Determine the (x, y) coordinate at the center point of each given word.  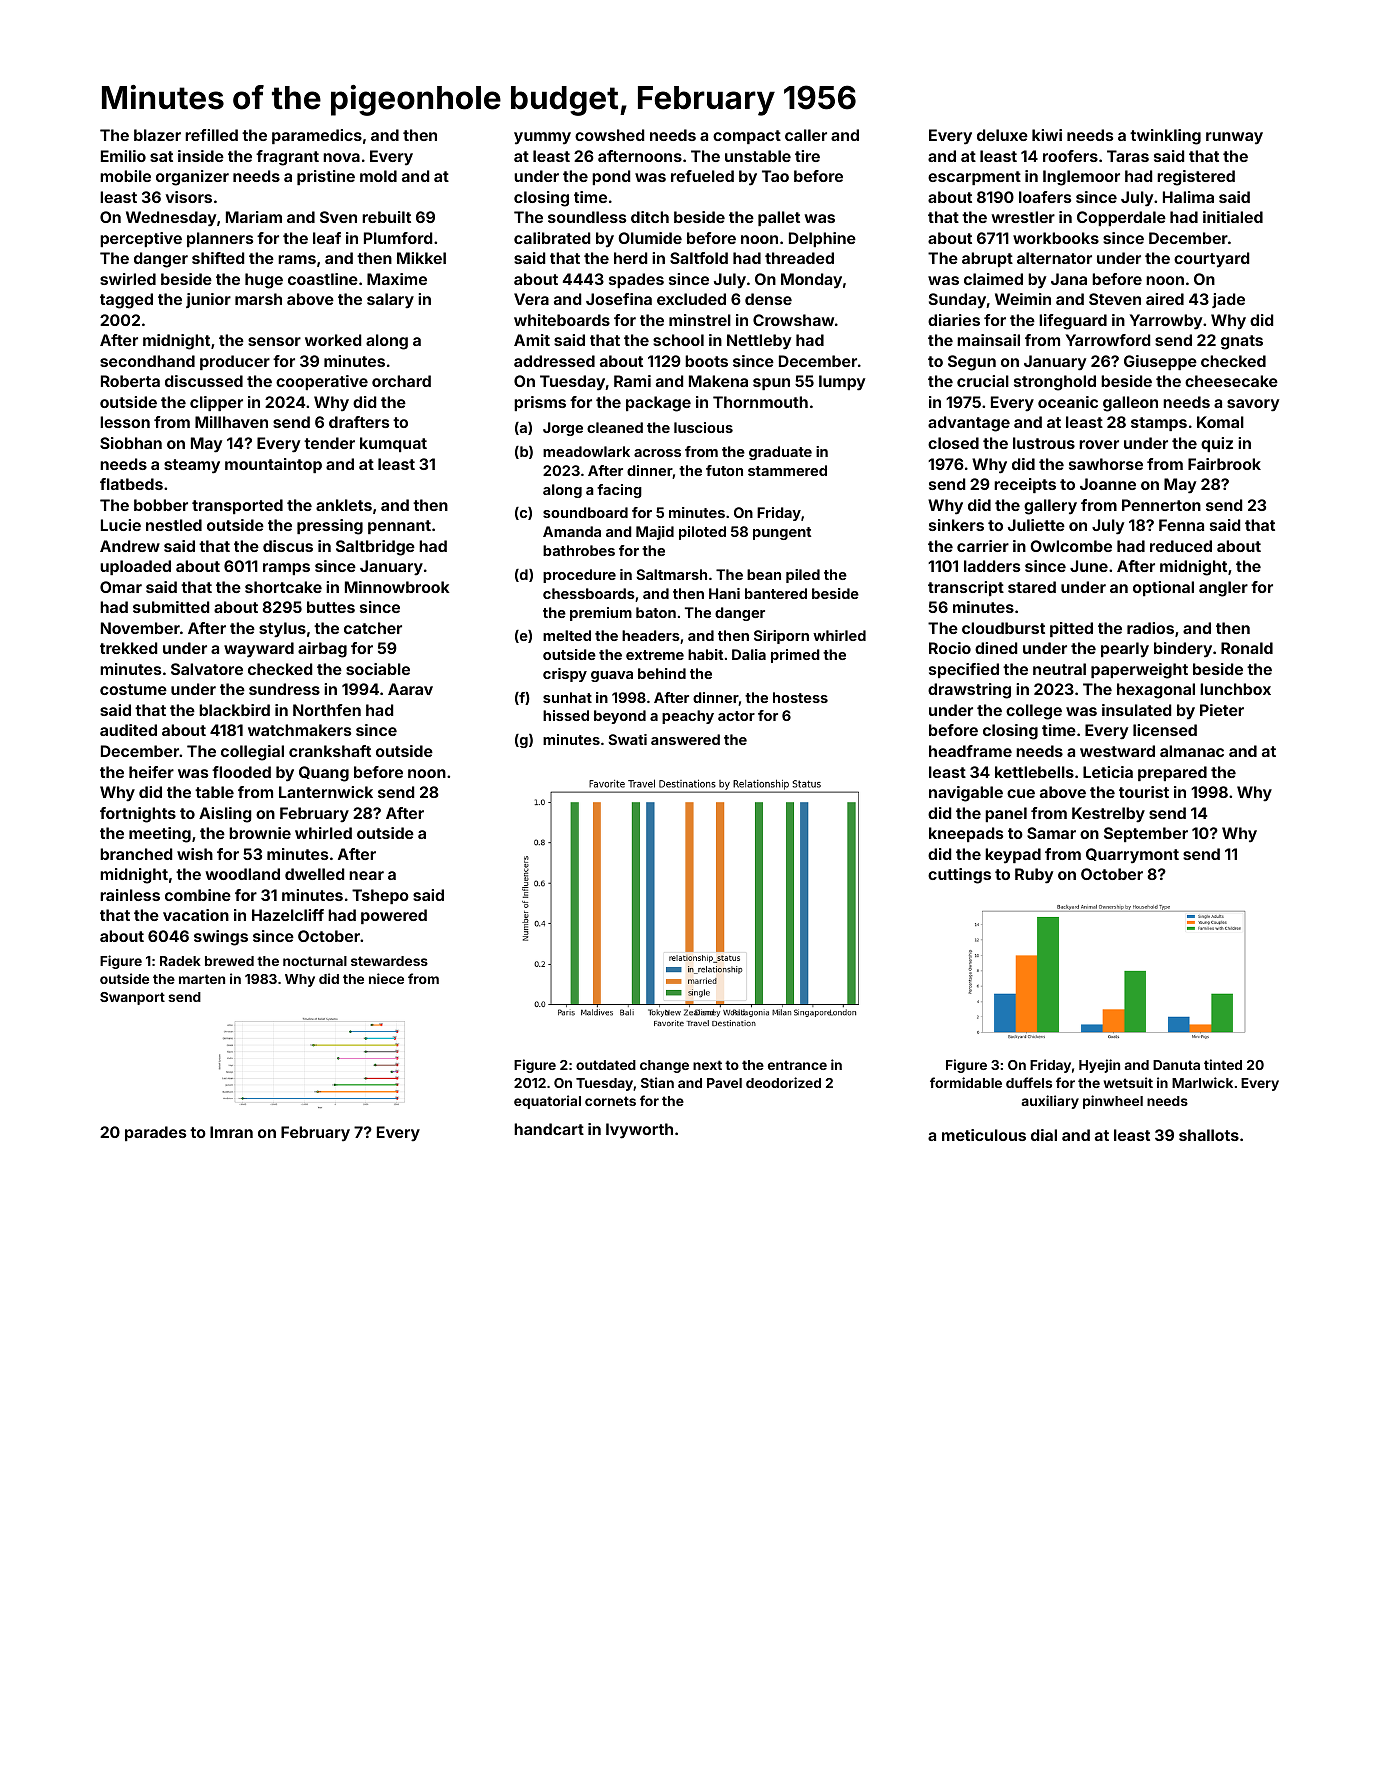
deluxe (1002, 135)
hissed (566, 715)
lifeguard (1073, 322)
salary (390, 301)
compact (747, 137)
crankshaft (330, 751)
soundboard (585, 512)
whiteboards (562, 320)
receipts (1025, 485)
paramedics (317, 136)
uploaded (135, 567)
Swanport (132, 998)
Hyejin (1099, 1066)
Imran (231, 1132)
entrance (797, 1065)
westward (1117, 751)
